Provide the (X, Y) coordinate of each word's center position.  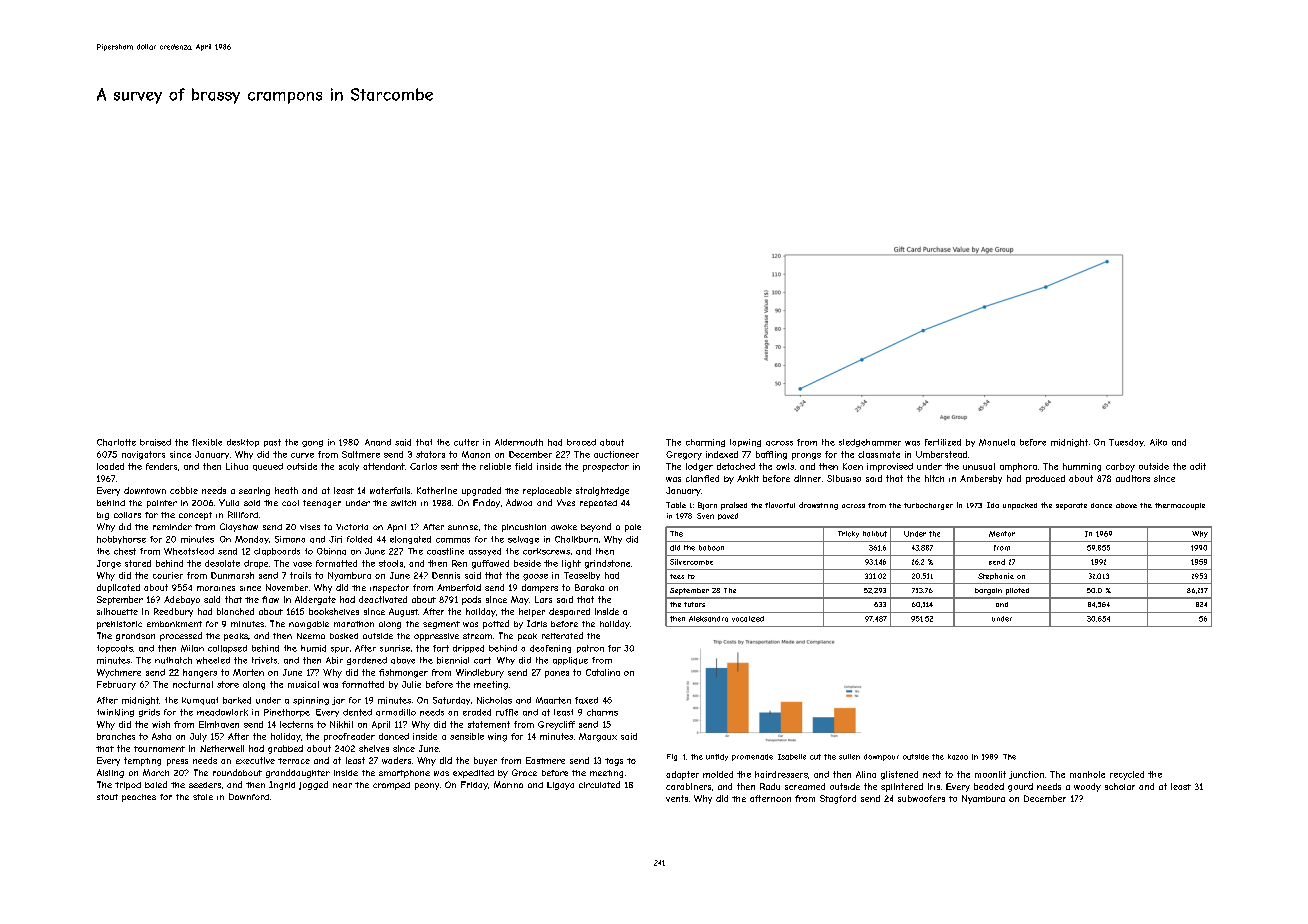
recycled (1127, 775)
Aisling (110, 773)
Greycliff (556, 725)
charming (705, 443)
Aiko (1158, 442)
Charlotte (116, 442)
